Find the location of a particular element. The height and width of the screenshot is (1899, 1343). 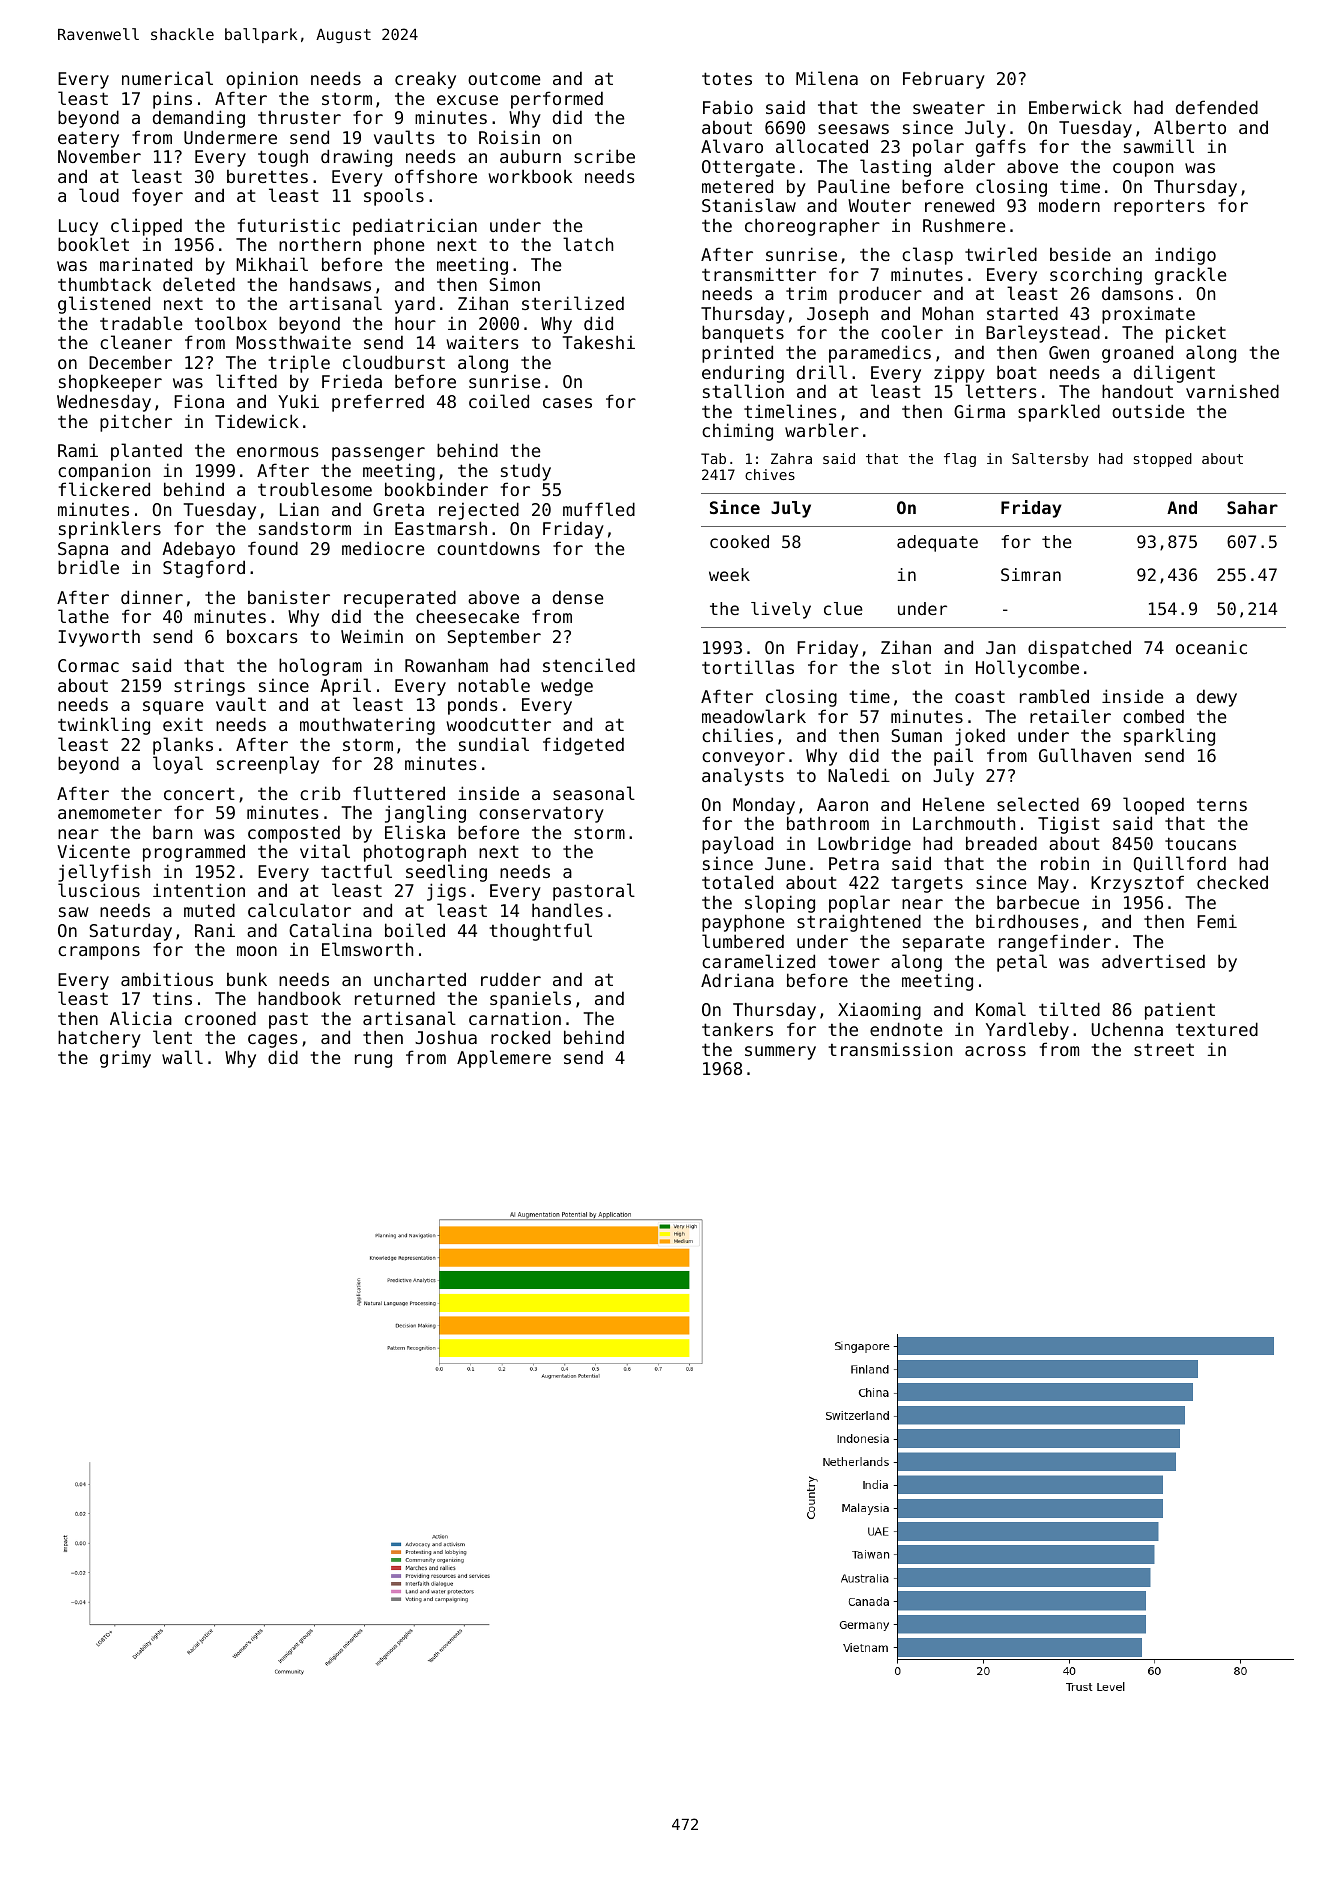

bunk is located at coordinates (247, 979).
